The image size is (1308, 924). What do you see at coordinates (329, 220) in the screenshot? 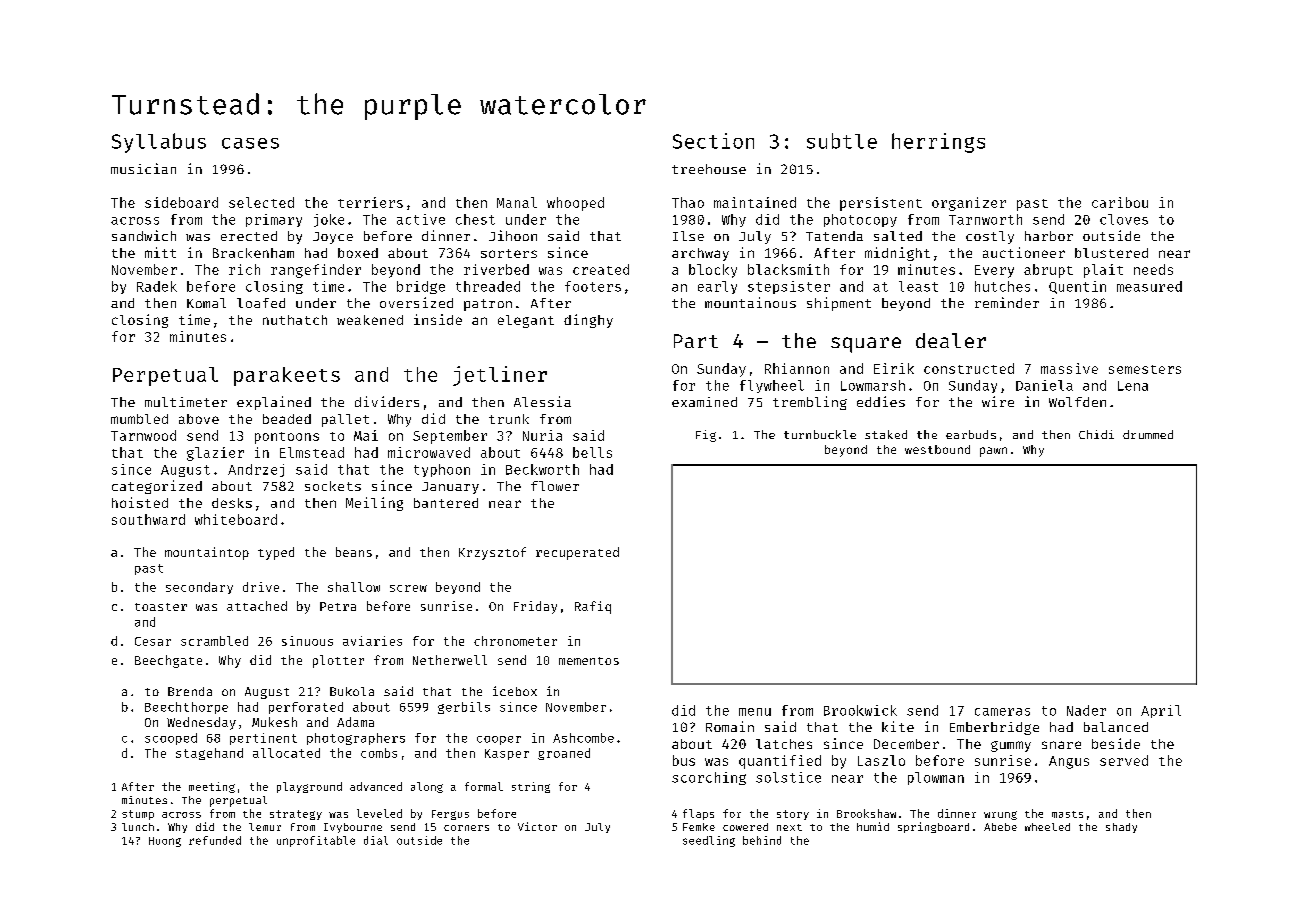
I see `joke` at bounding box center [329, 220].
